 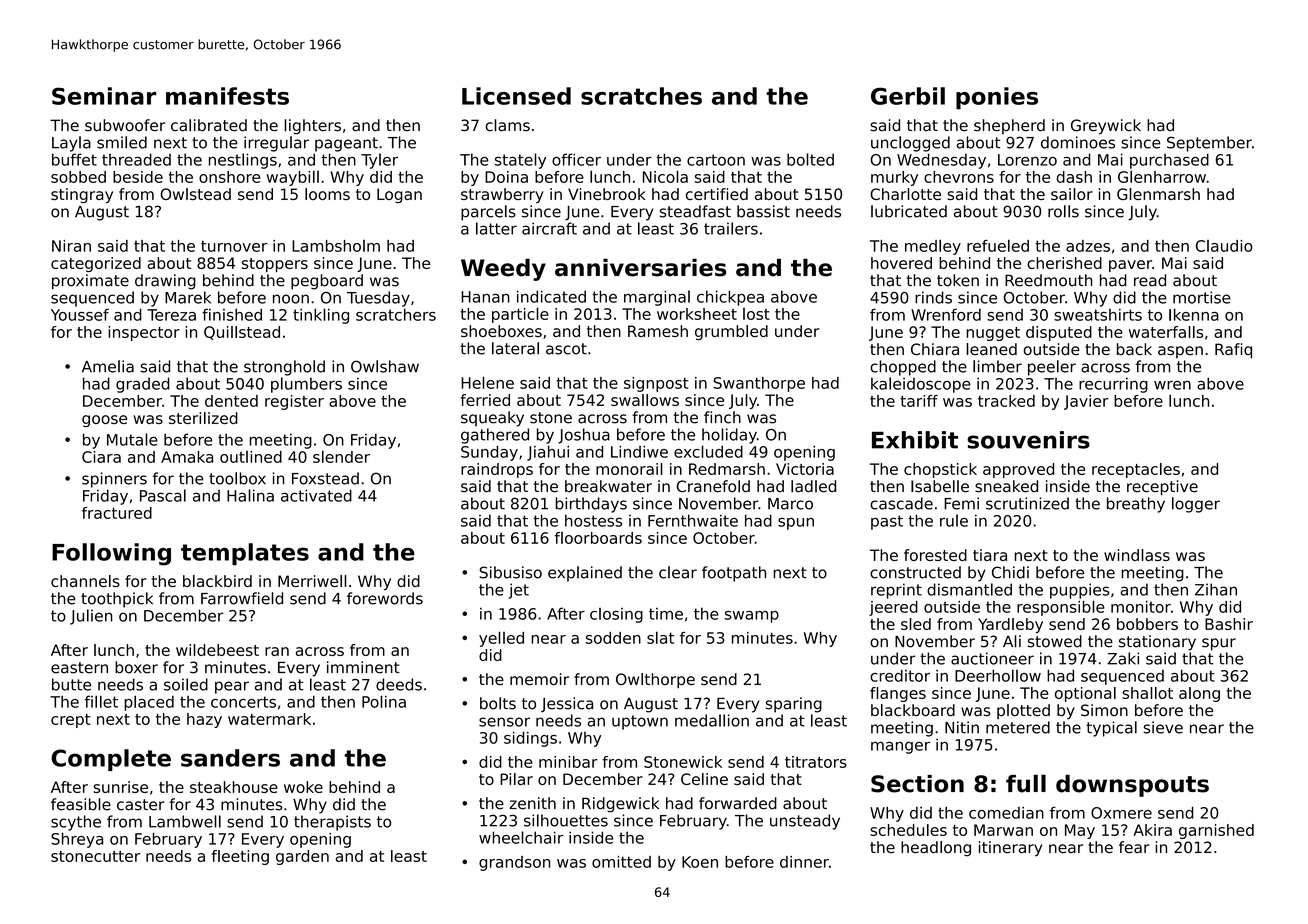 What do you see at coordinates (1141, 607) in the screenshot?
I see `monitor` at bounding box center [1141, 607].
